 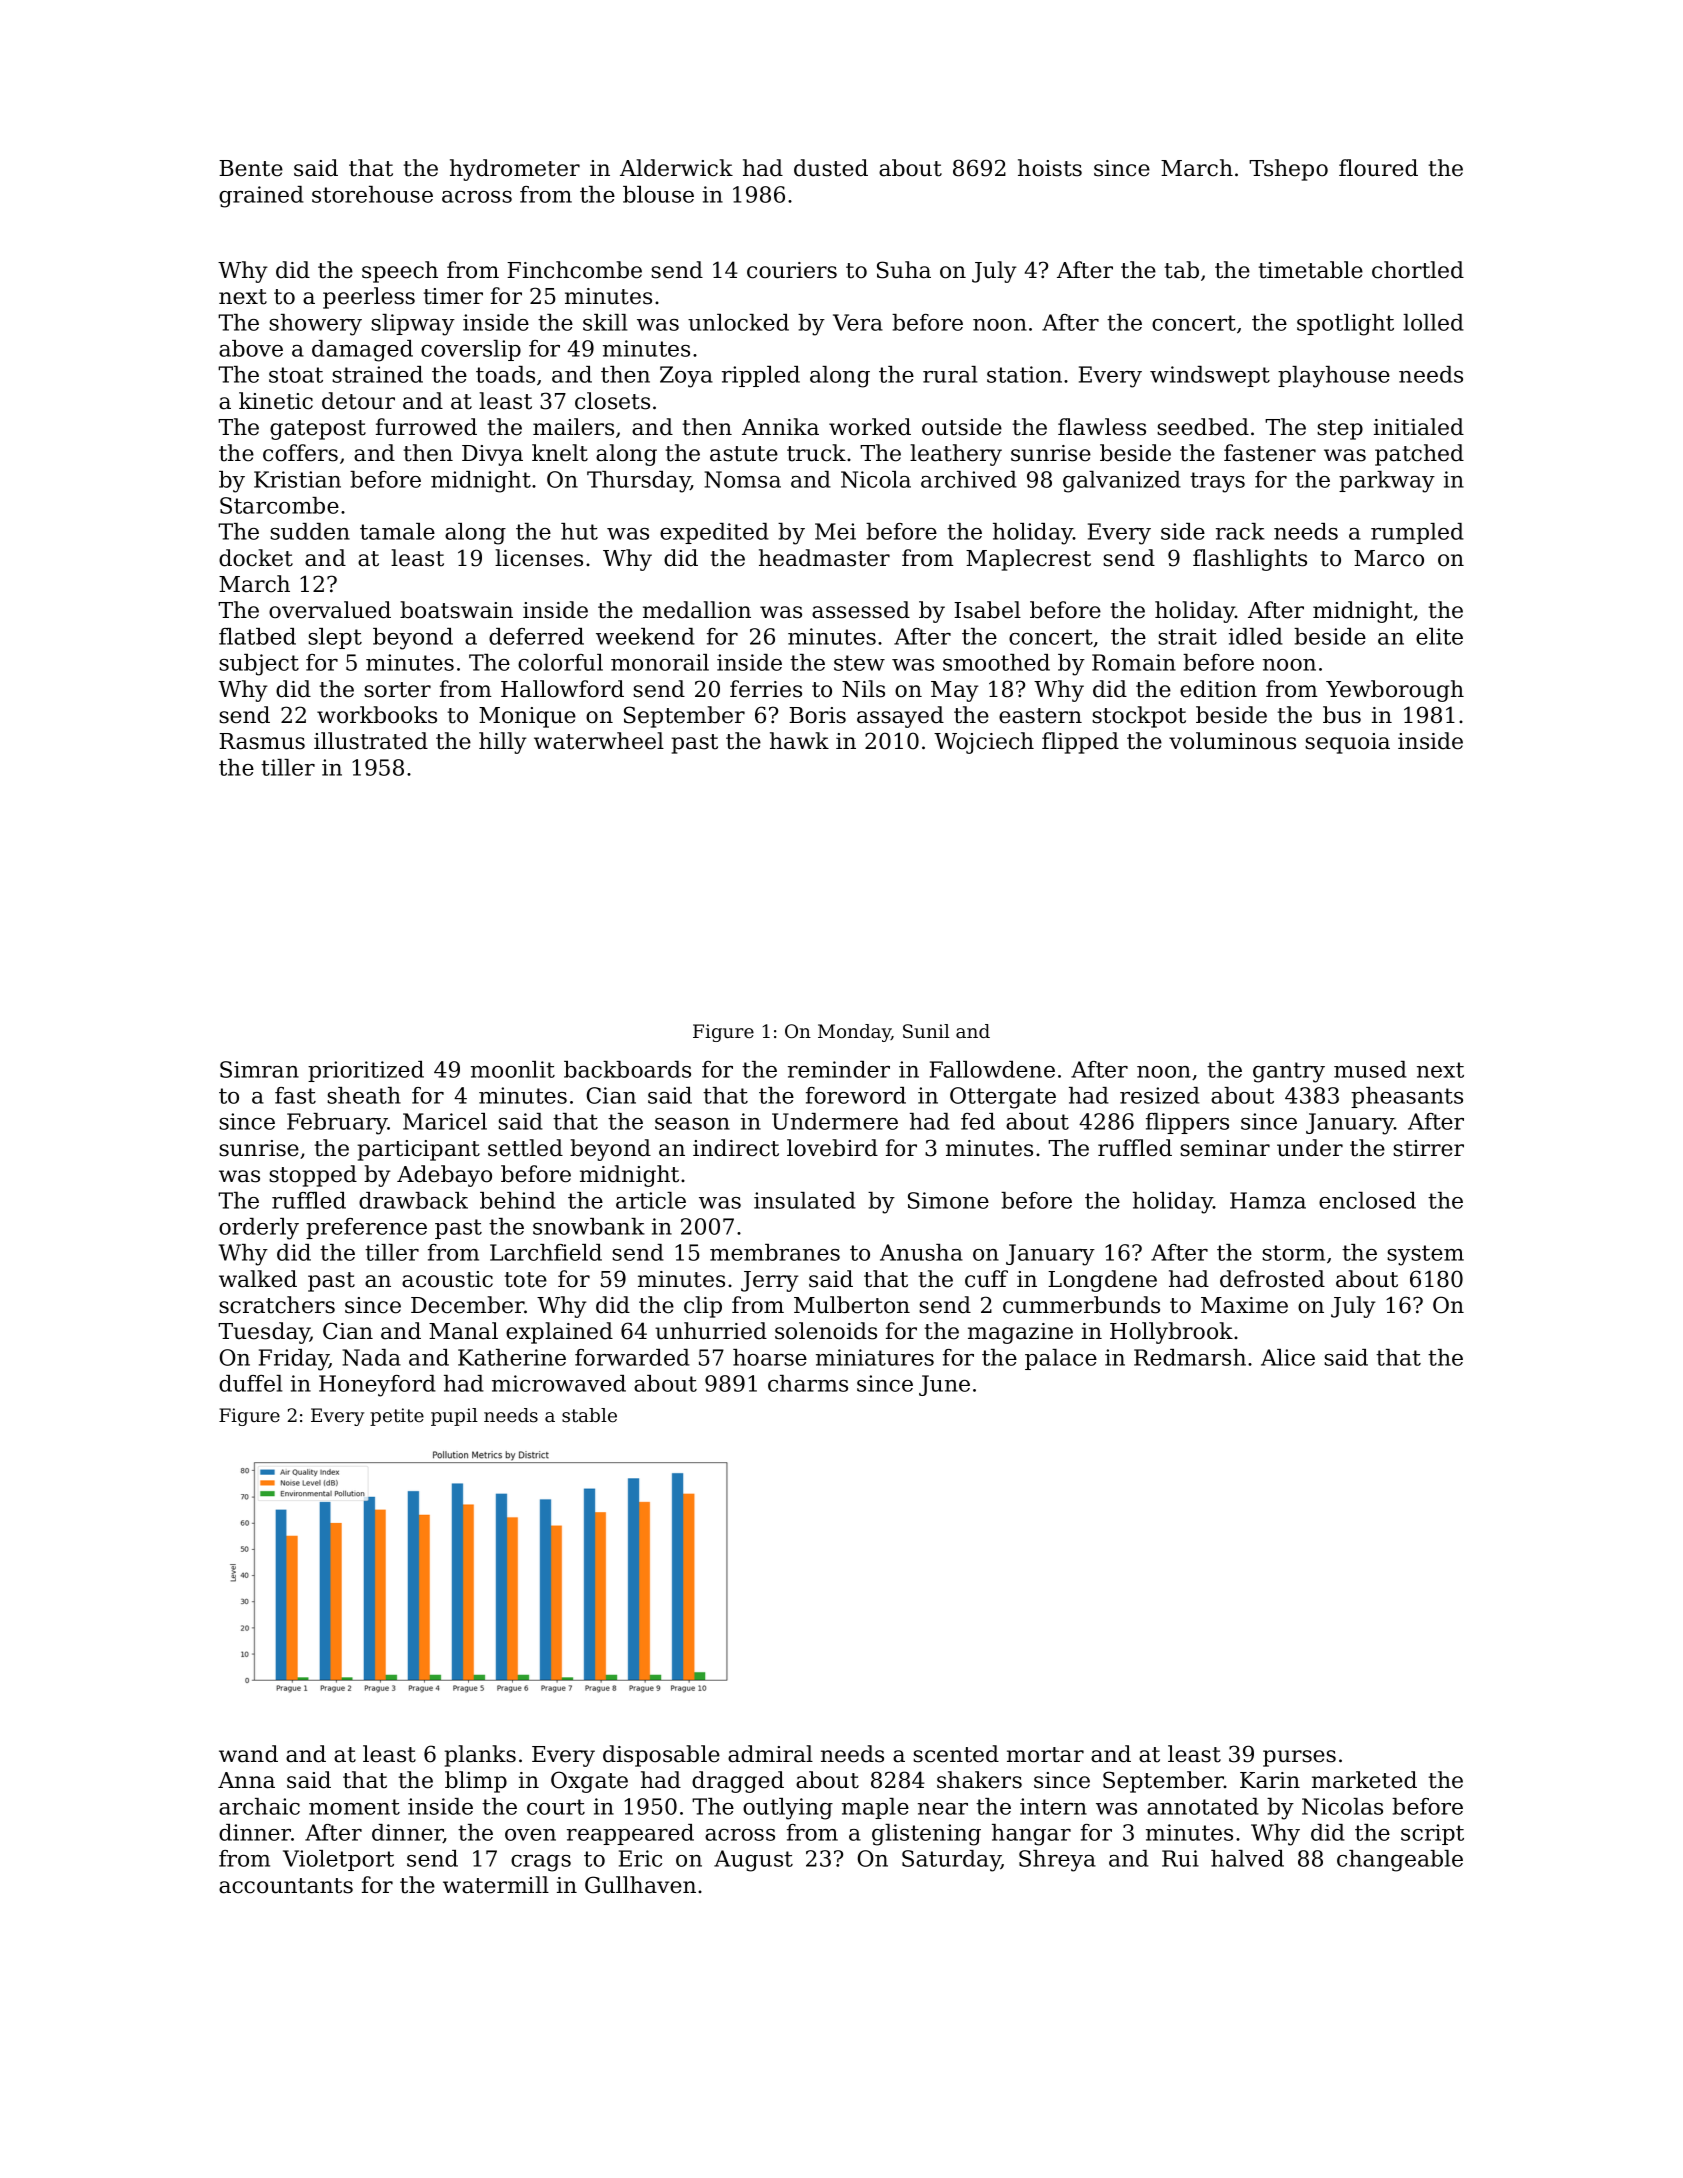 What do you see at coordinates (259, 1069) in the screenshot?
I see `Simran` at bounding box center [259, 1069].
